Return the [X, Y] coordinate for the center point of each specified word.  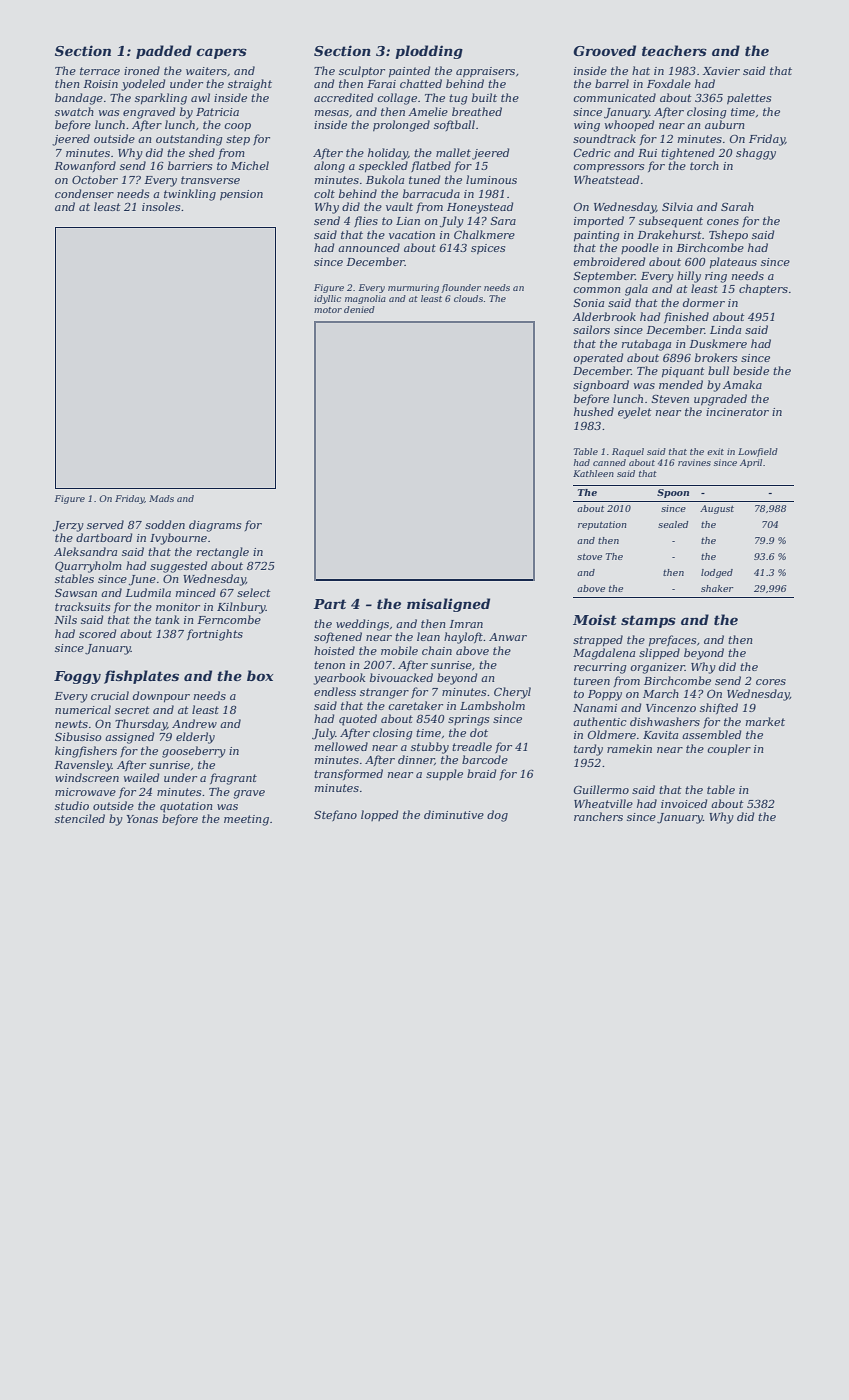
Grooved [604, 50]
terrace [100, 71]
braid [481, 773]
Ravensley [83, 766]
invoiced [684, 803]
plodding [429, 52]
